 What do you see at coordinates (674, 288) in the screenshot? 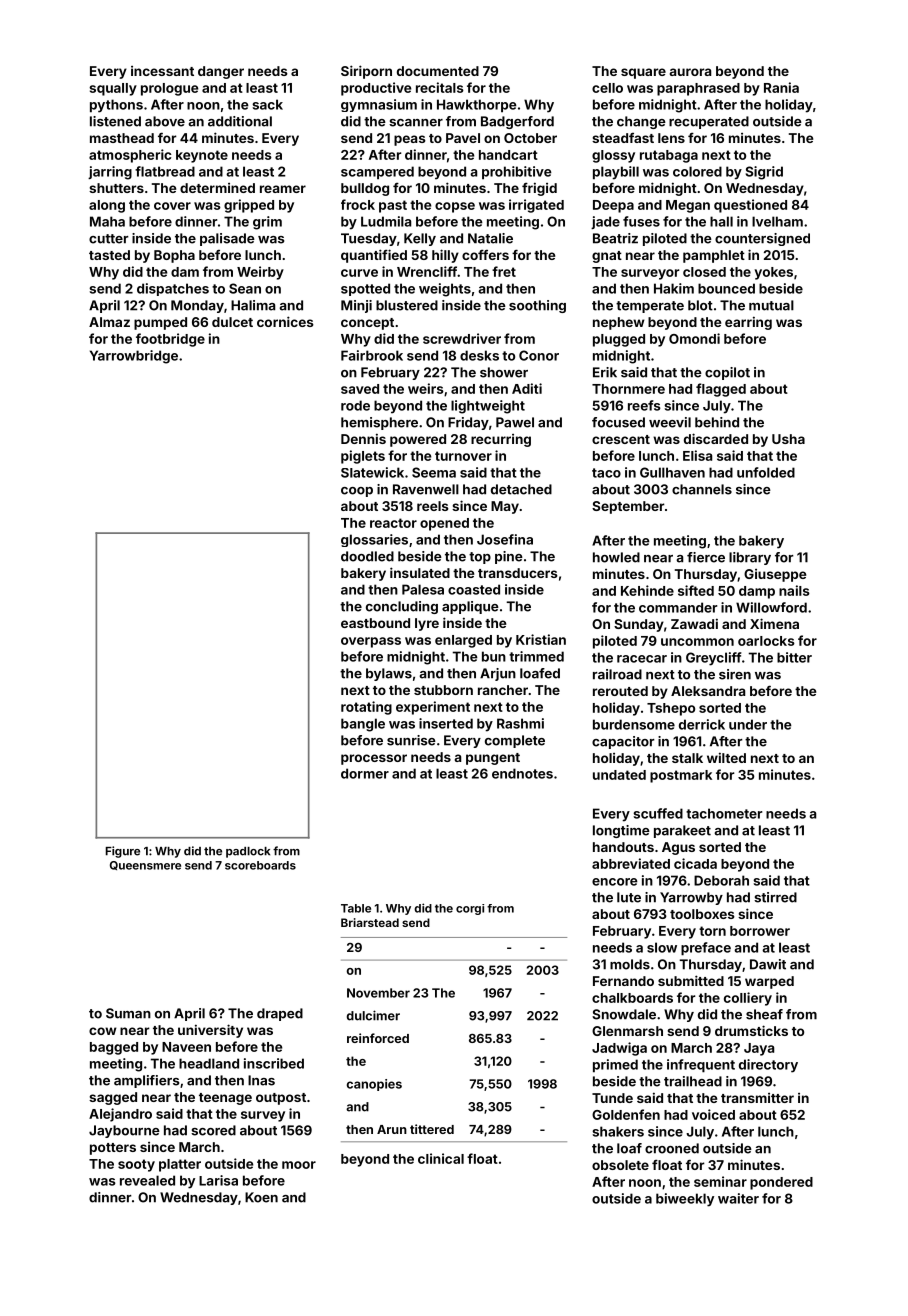
I see `Hakim` at bounding box center [674, 288].
